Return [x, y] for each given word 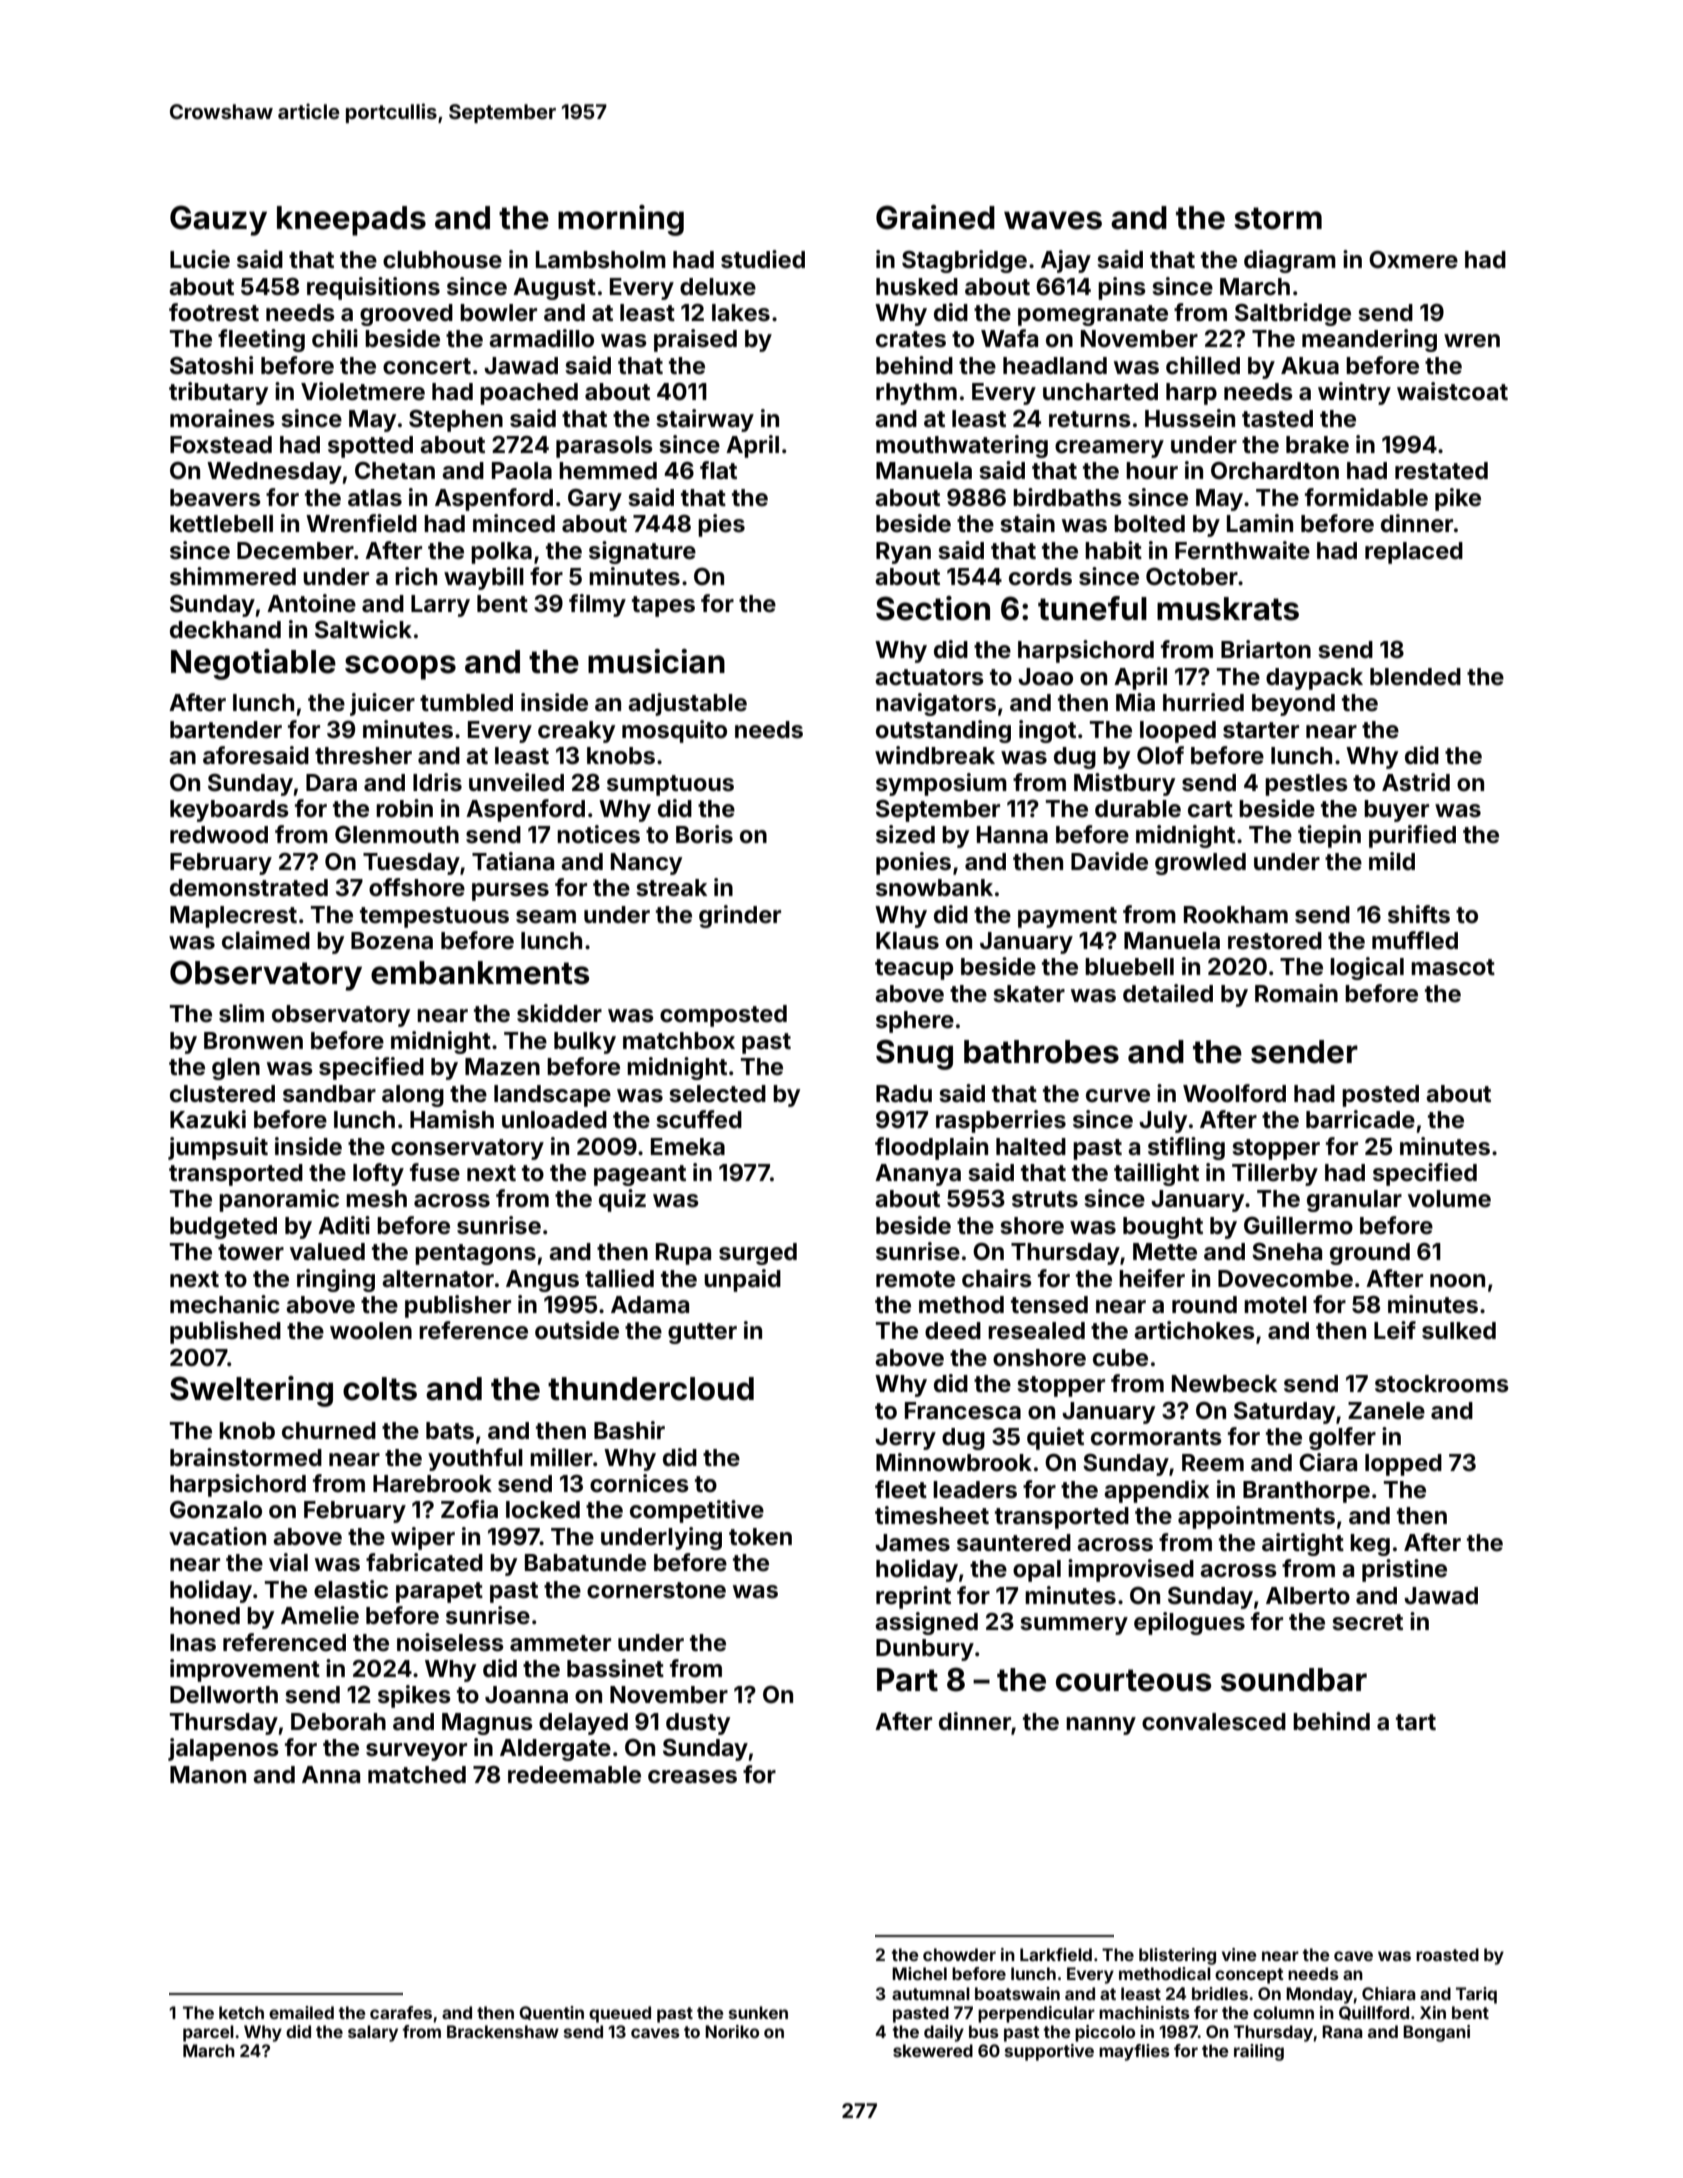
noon [1457, 1281]
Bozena [392, 941]
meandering [1369, 340]
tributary [218, 393]
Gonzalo [216, 1510]
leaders [975, 1490]
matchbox [679, 1041]
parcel [208, 2033]
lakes [741, 313]
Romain [1296, 993]
